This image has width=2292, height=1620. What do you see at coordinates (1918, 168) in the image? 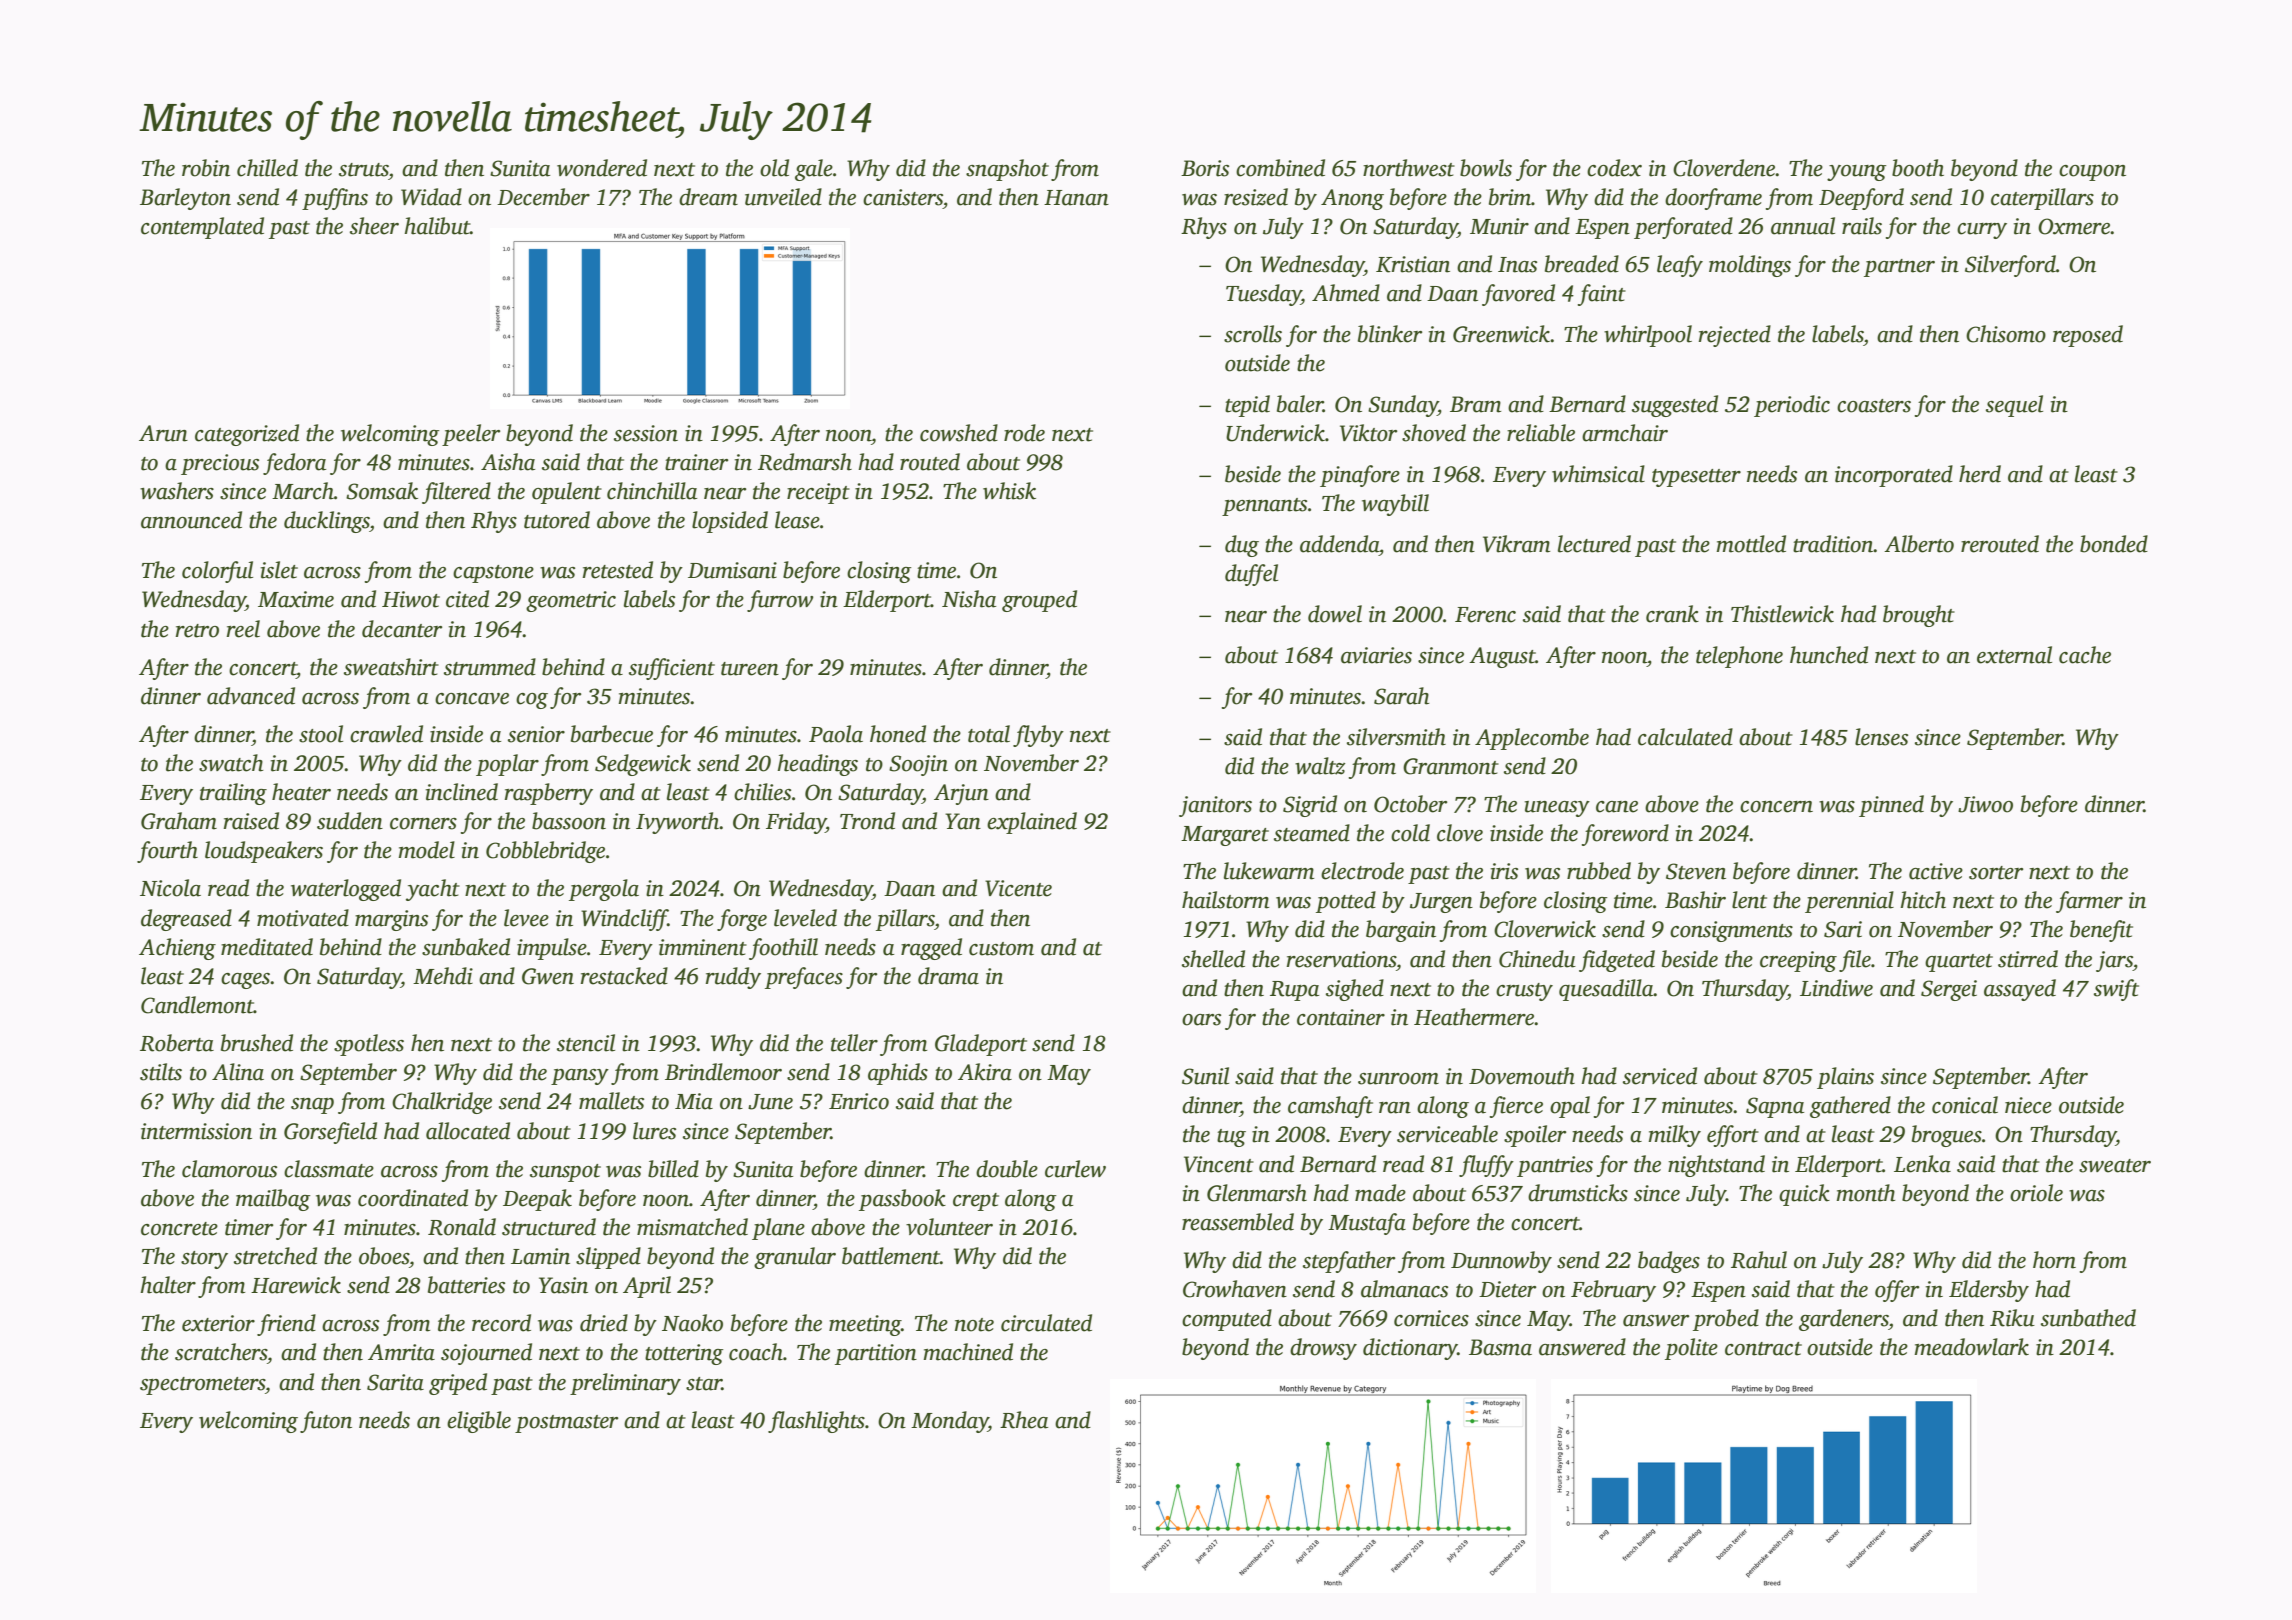
I see `booth` at bounding box center [1918, 168].
